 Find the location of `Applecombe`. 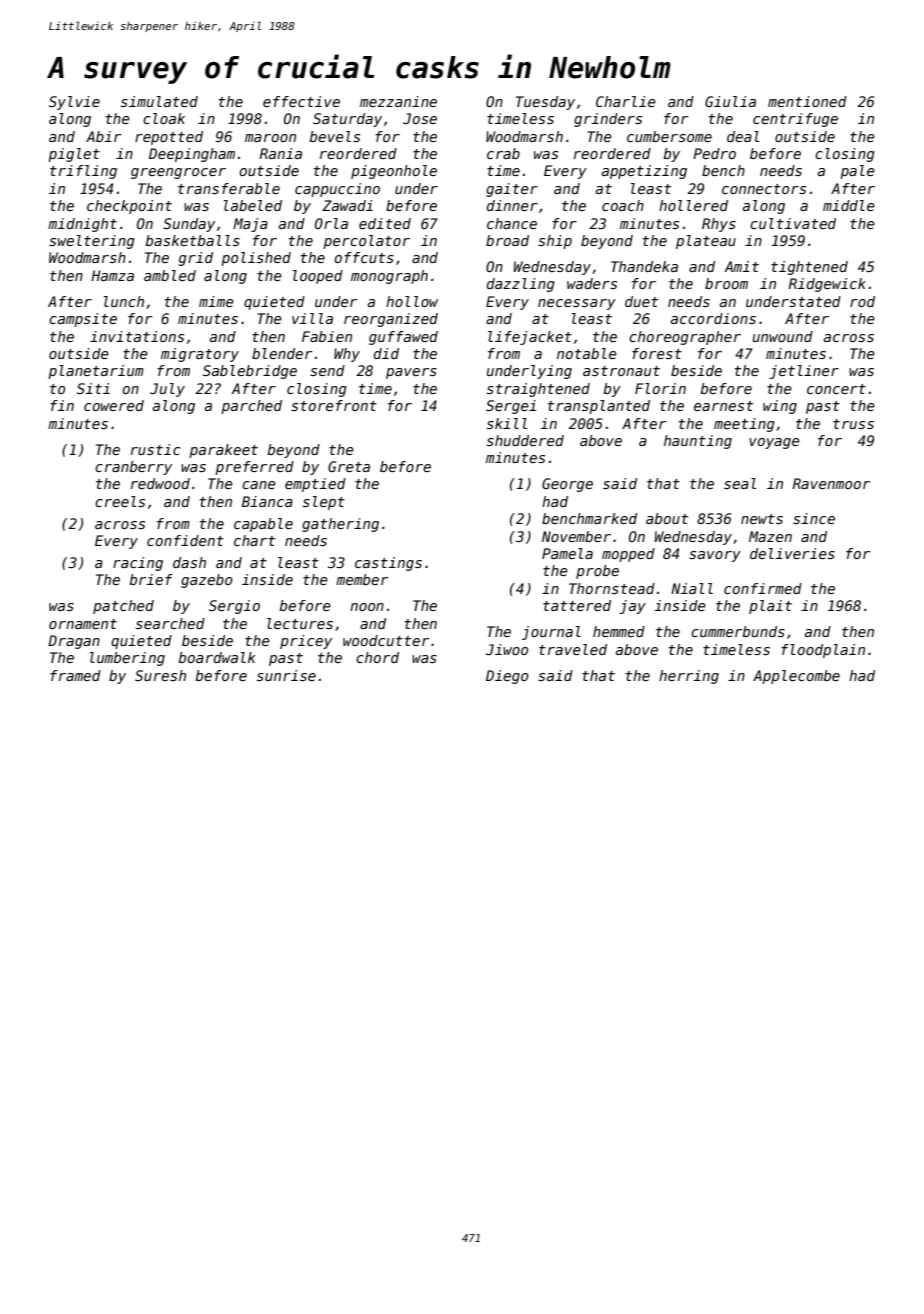

Applecombe is located at coordinates (796, 677).
